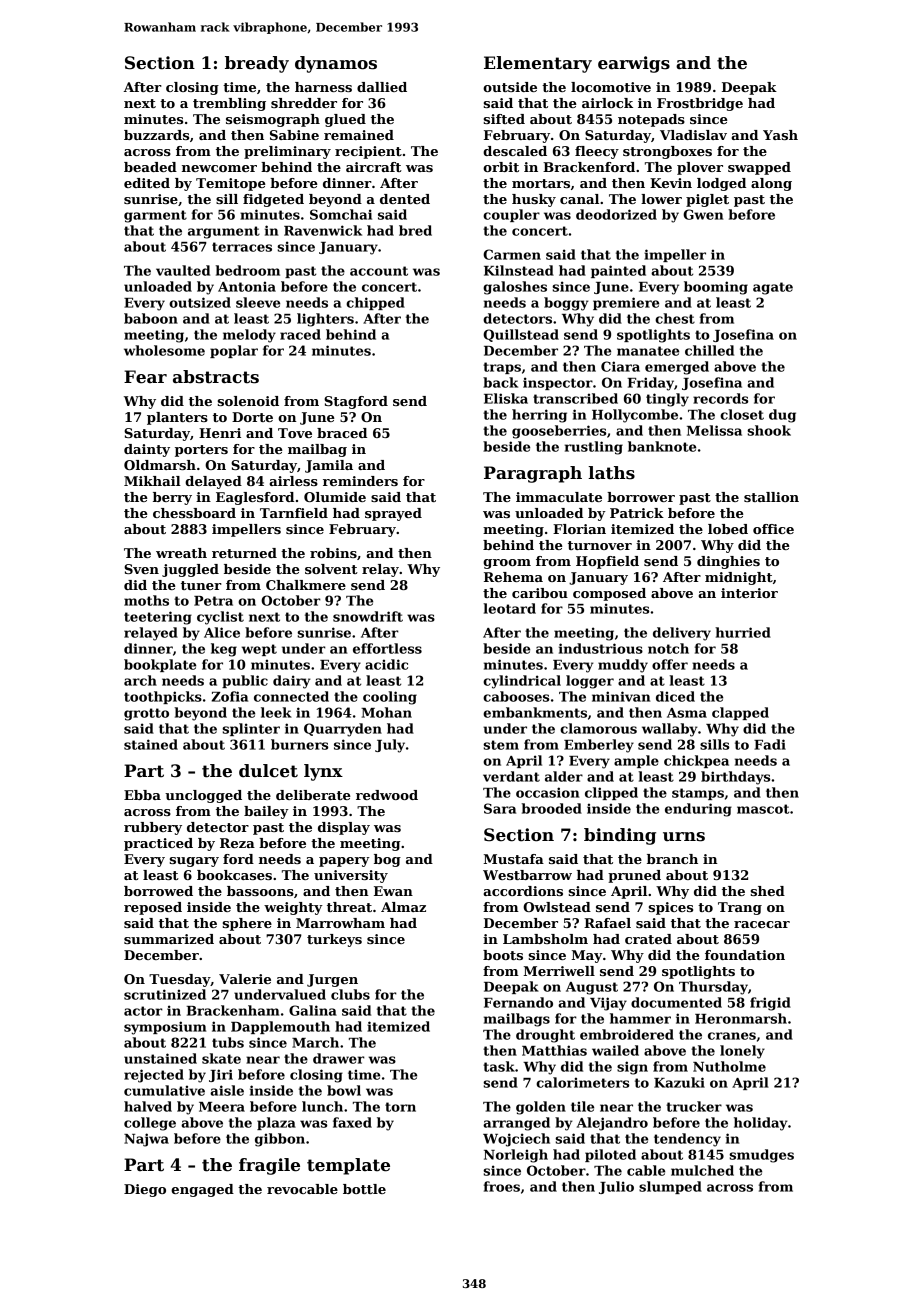 The height and width of the image is (1308, 924). What do you see at coordinates (257, 64) in the image?
I see `bready` at bounding box center [257, 64].
